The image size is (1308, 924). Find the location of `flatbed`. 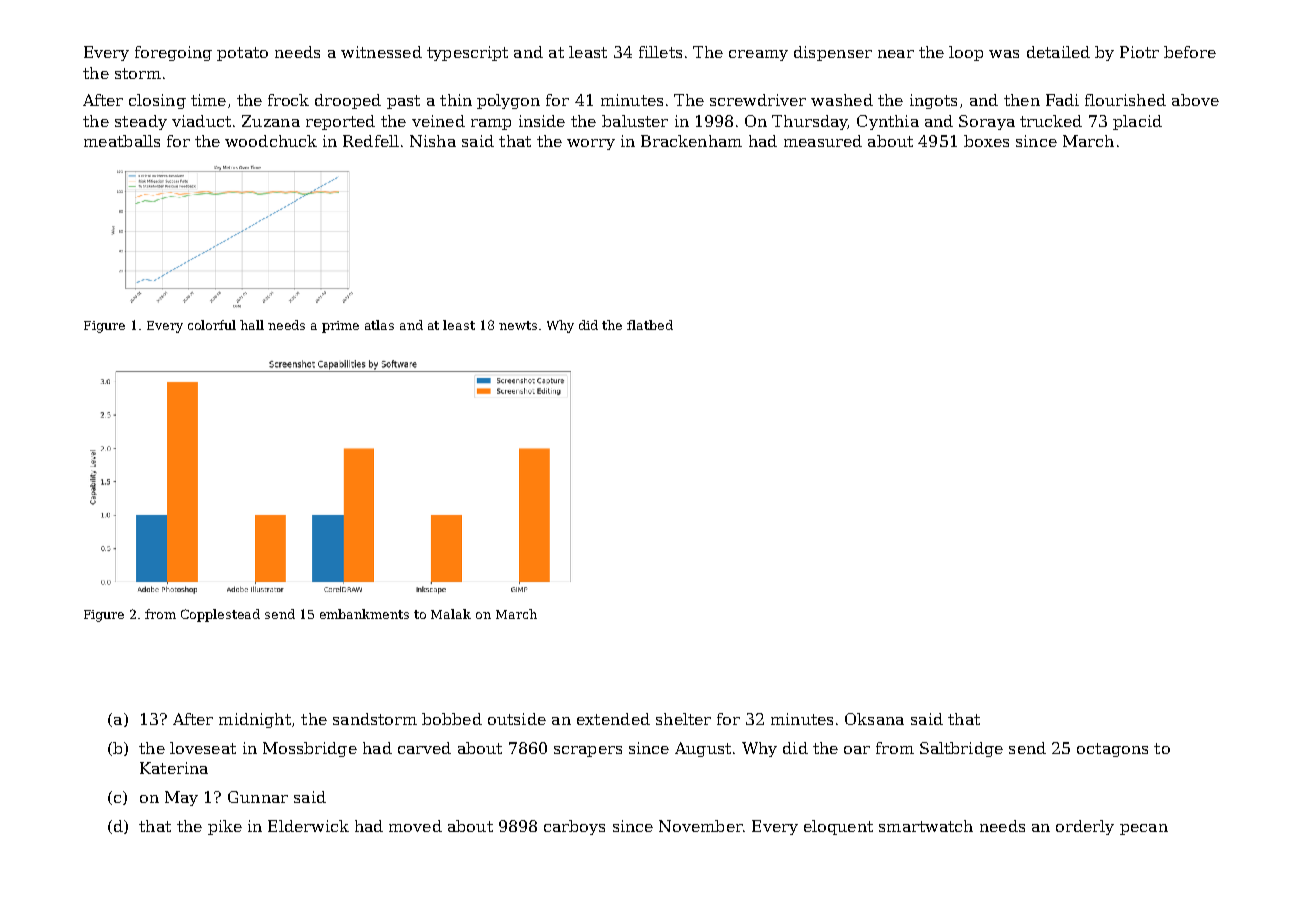

flatbed is located at coordinates (650, 325).
